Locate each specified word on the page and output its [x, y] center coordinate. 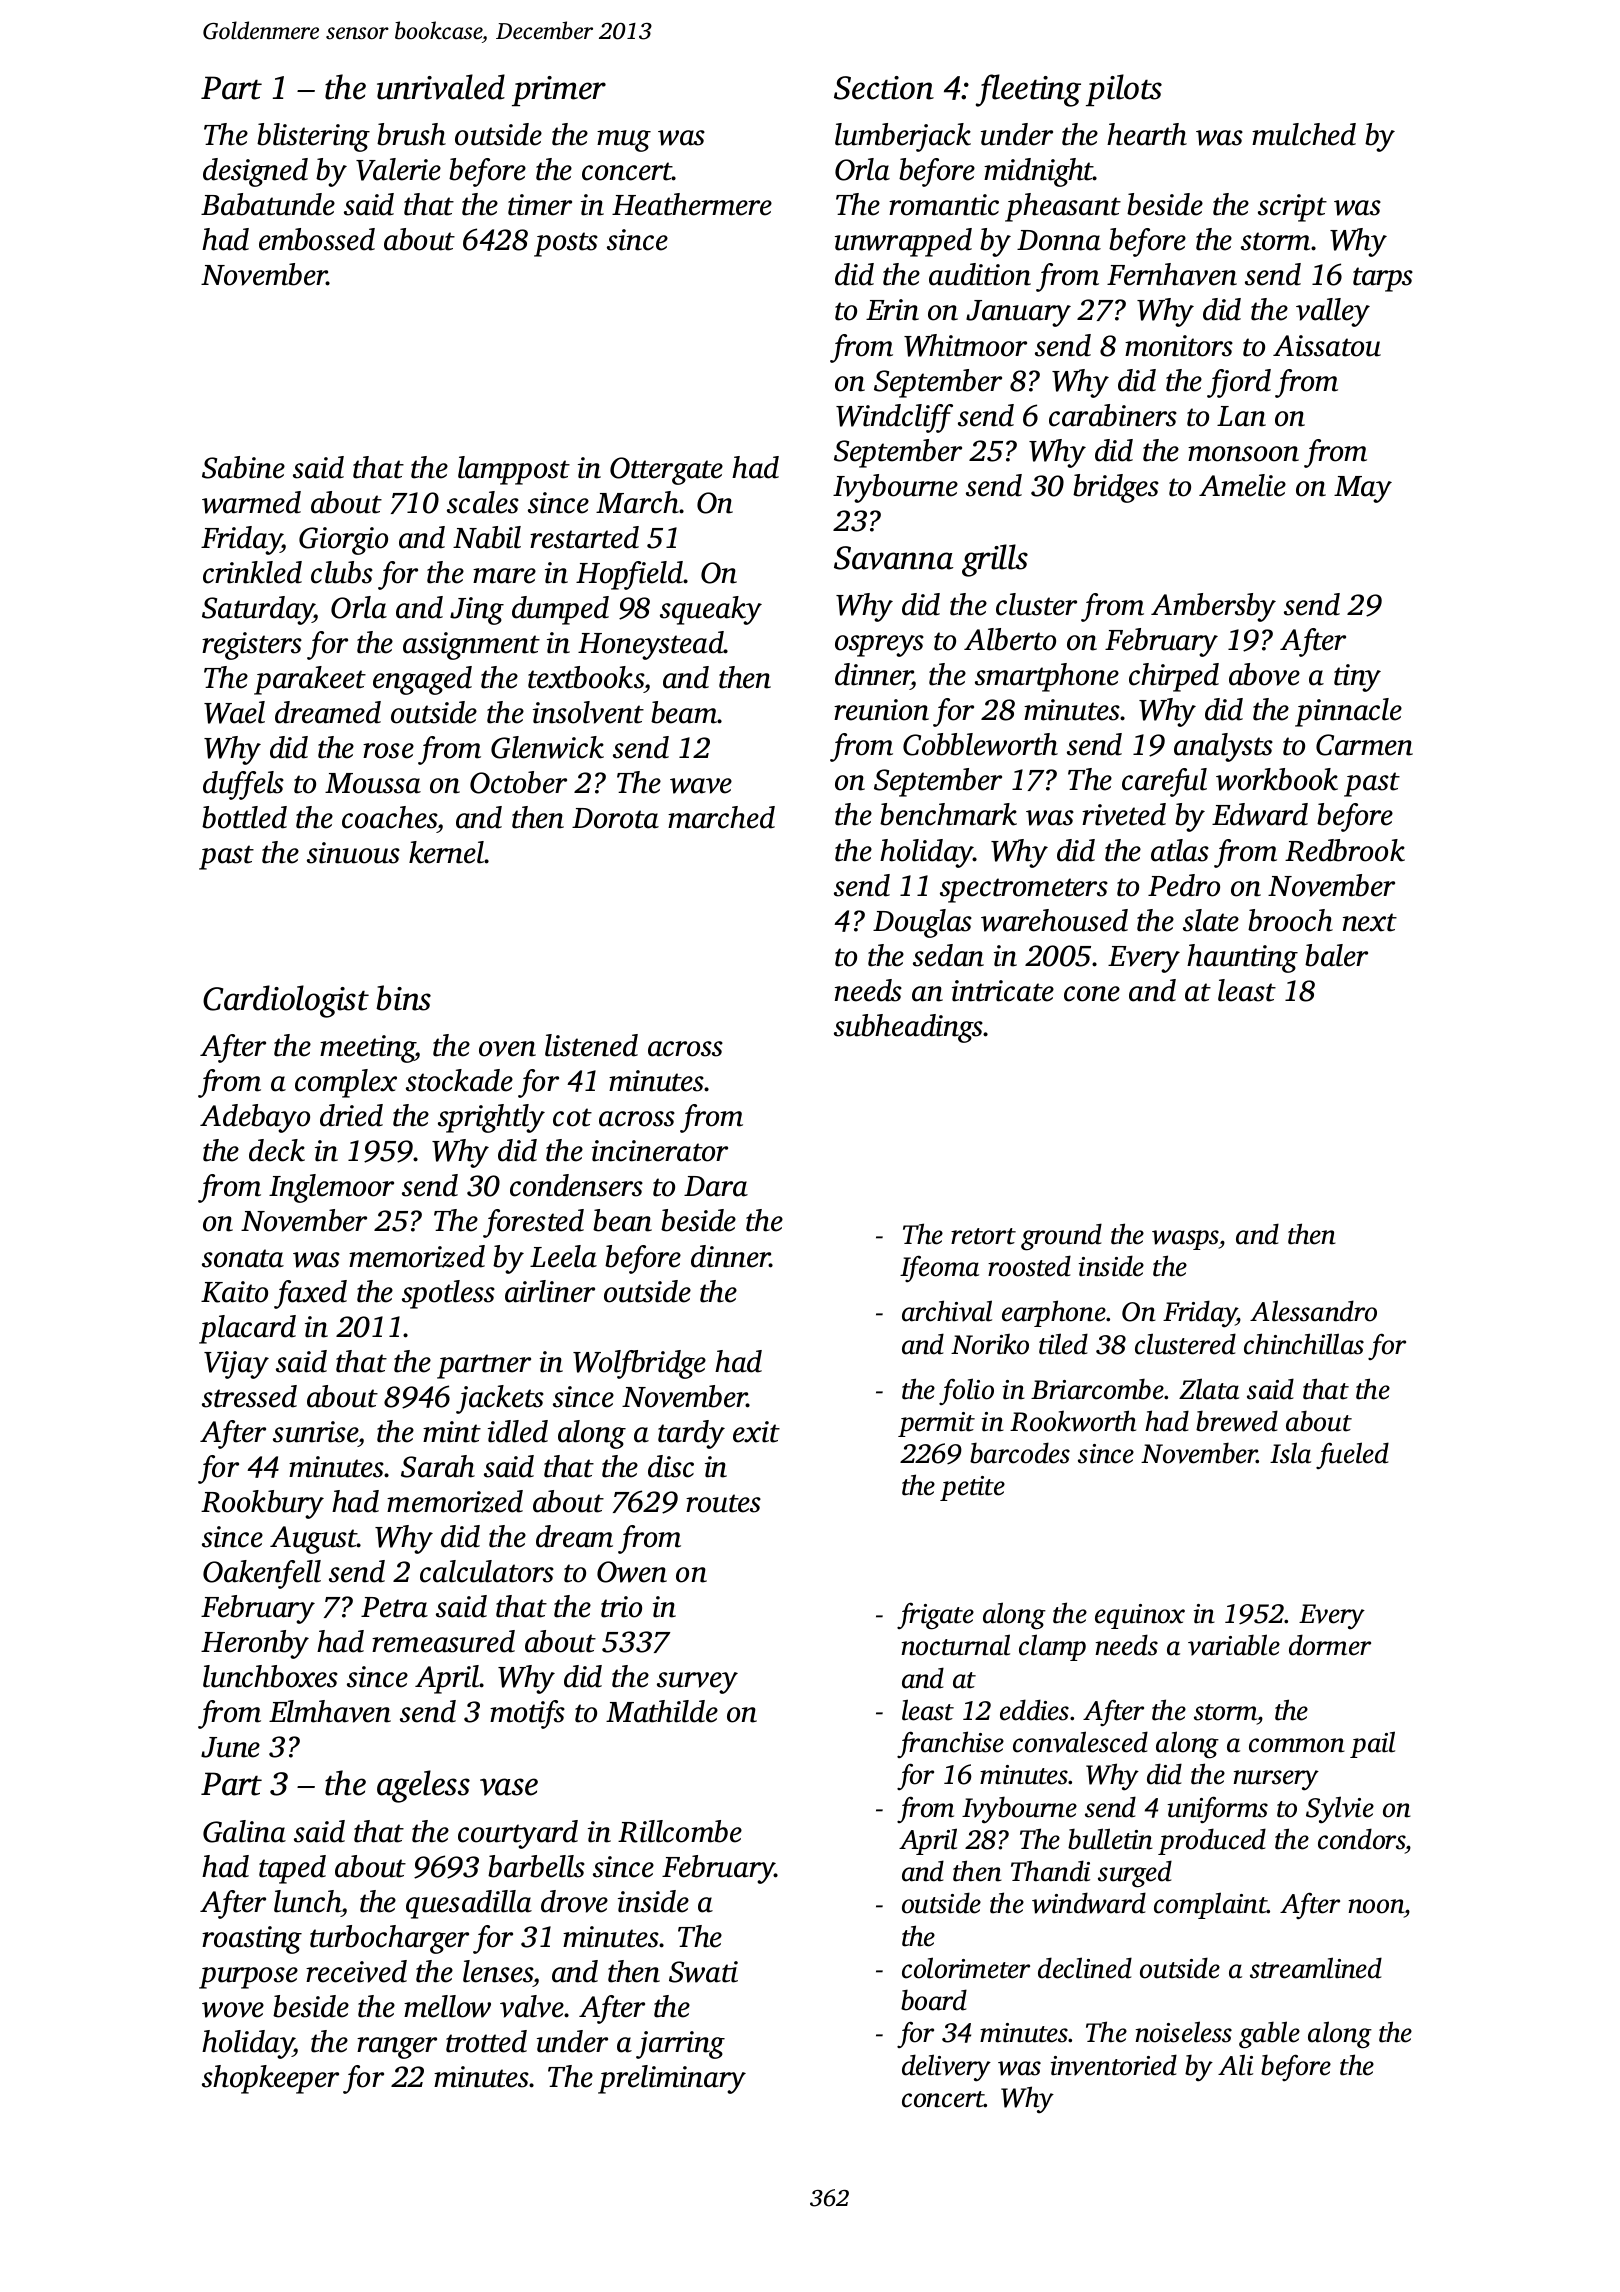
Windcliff [894, 418]
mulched [1304, 134]
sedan [948, 955]
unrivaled [441, 87]
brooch [1290, 920]
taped [292, 1869]
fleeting [1028, 90]
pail [1372, 1744]
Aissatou [1327, 346]
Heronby [255, 1644]
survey [697, 1683]
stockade [459, 1080]
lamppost [514, 470]
